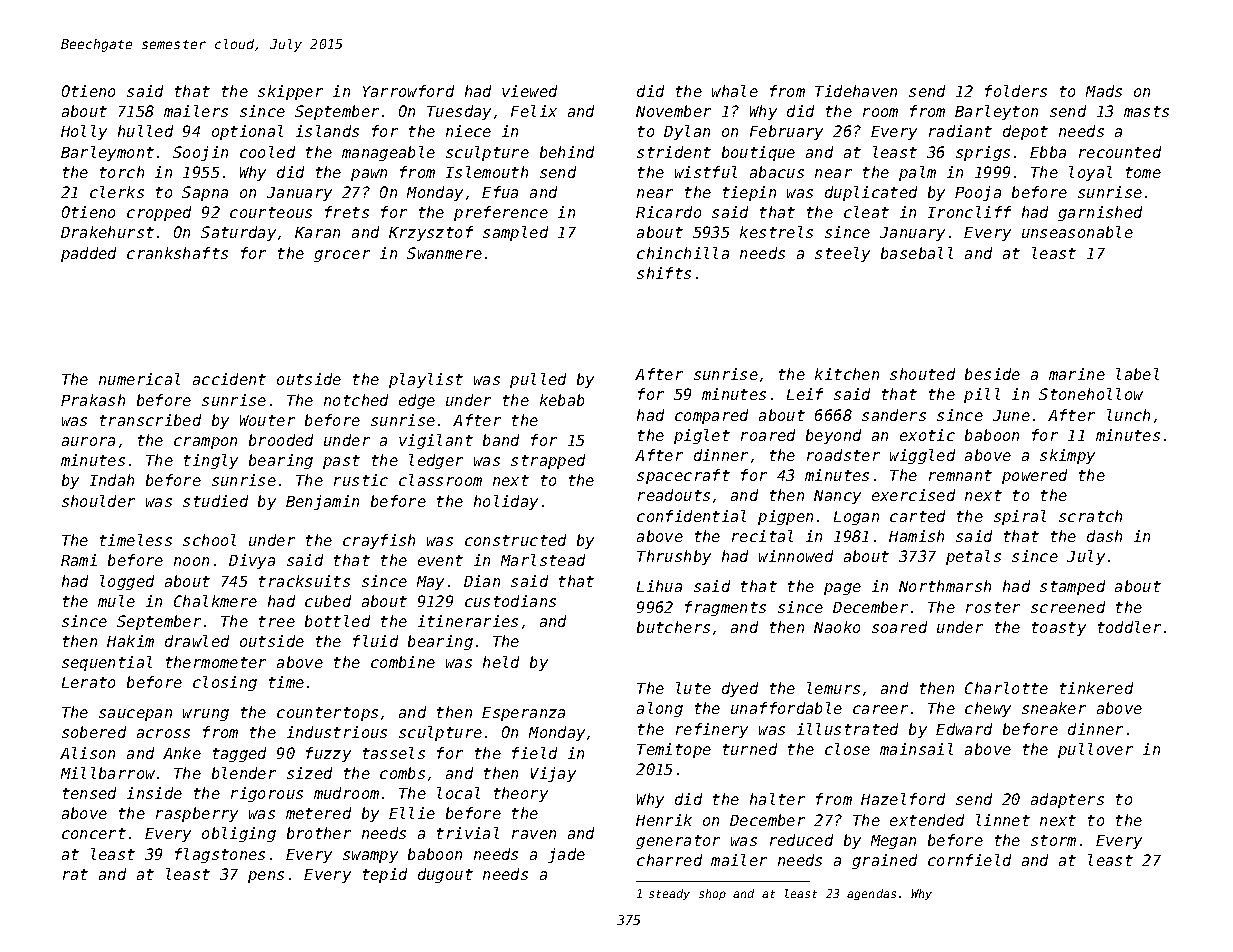 The image size is (1233, 952). What do you see at coordinates (1090, 173) in the screenshot?
I see `loyal` at bounding box center [1090, 173].
